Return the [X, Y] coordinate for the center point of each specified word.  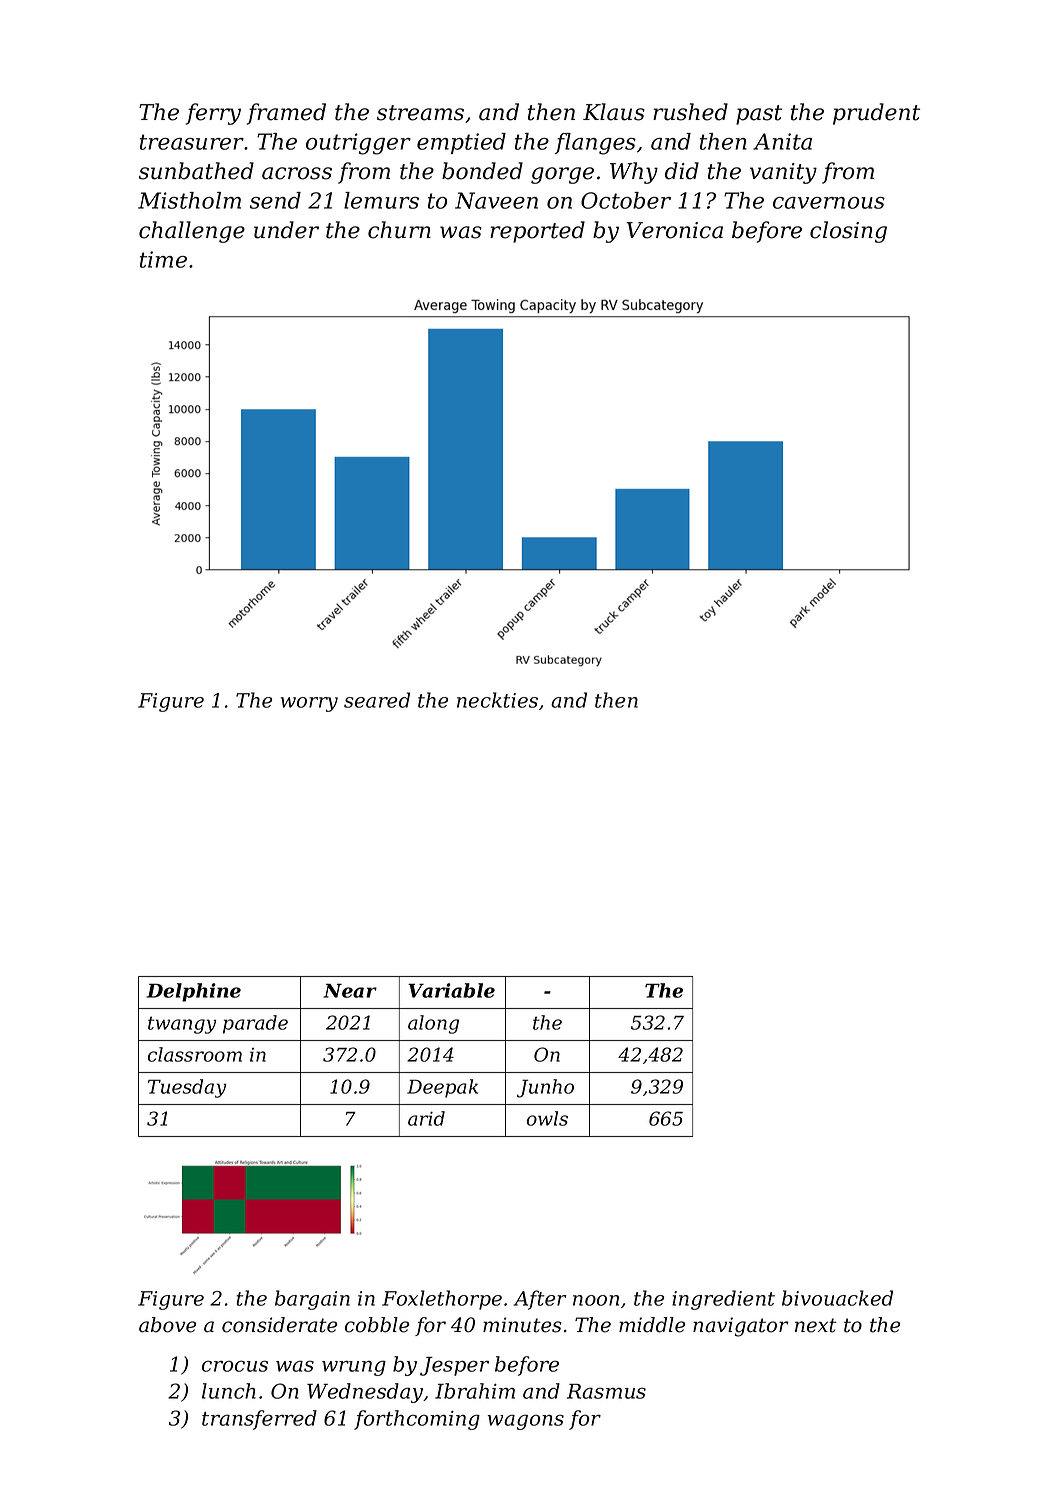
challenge [192, 232]
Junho [545, 1088]
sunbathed [196, 171]
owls [547, 1118]
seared [377, 700]
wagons [526, 1422]
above [167, 1325]
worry [309, 704]
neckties [497, 700]
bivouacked [837, 1298]
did [682, 171]
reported [537, 232]
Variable [451, 990]
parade [255, 1024]
